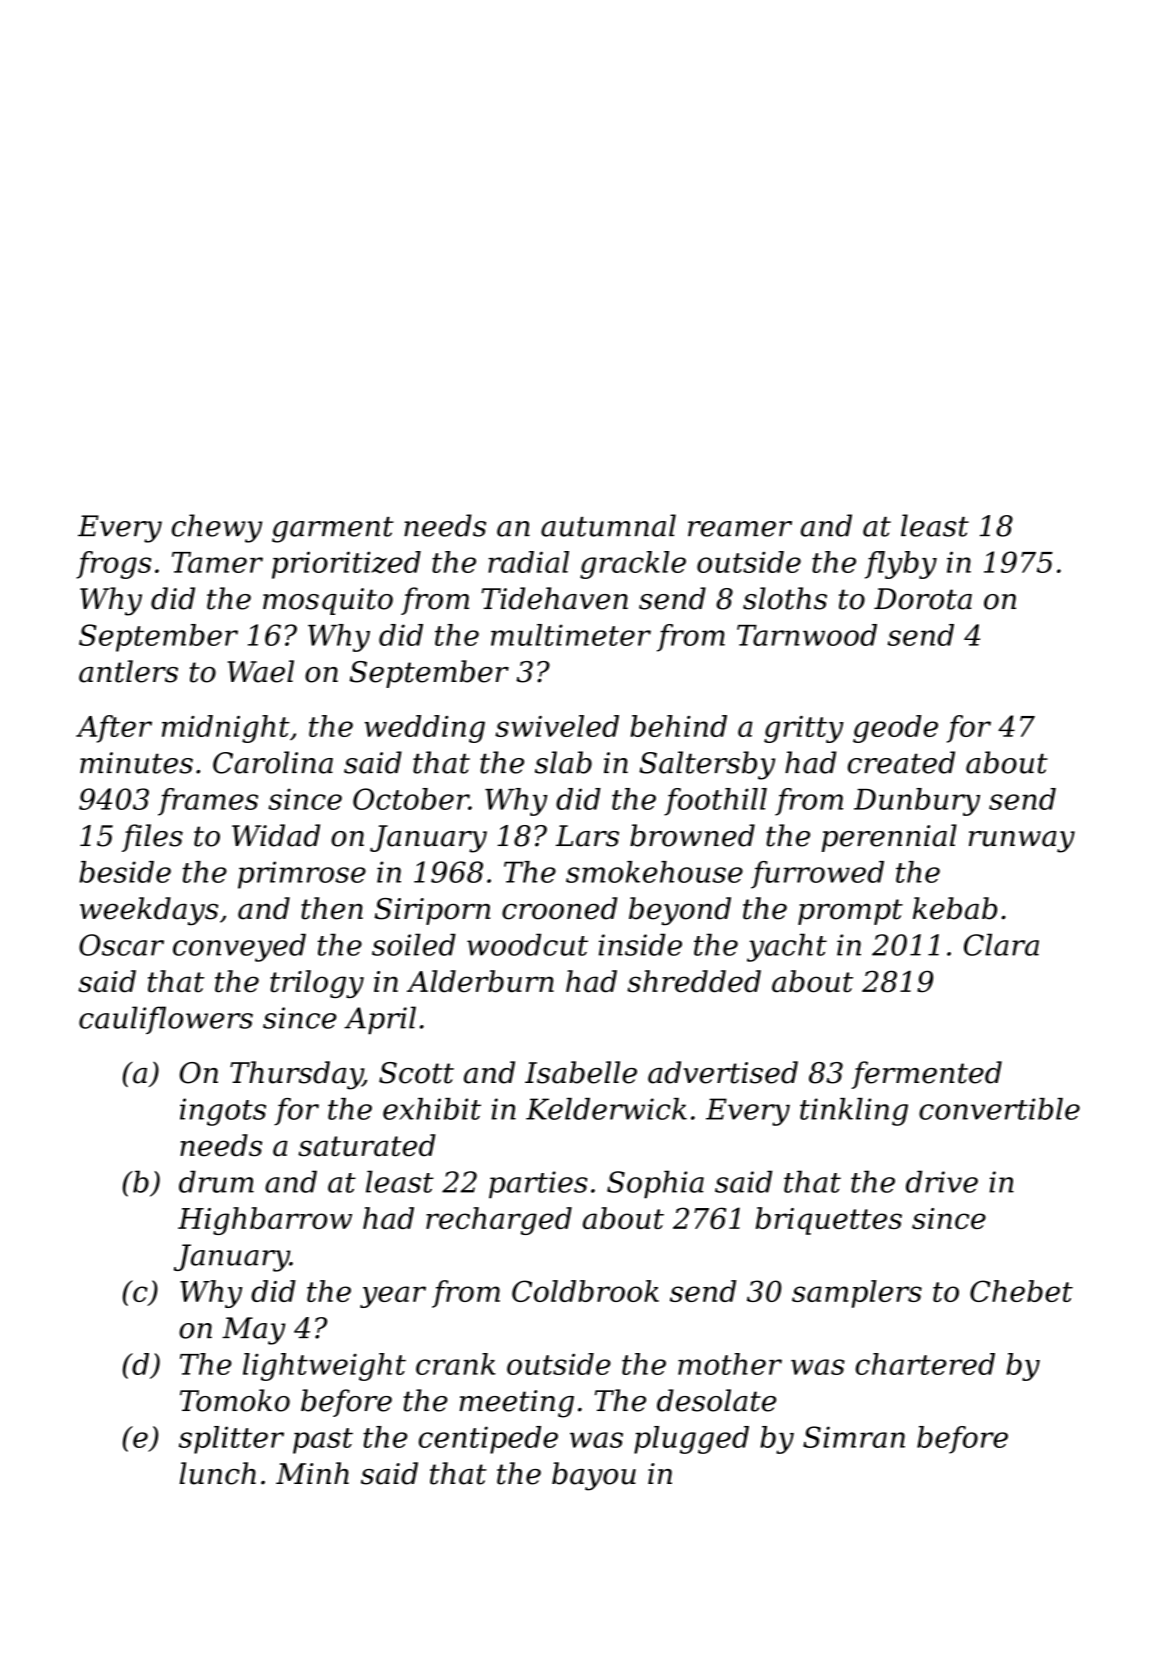 The height and width of the screenshot is (1654, 1165). Describe the element at coordinates (585, 1291) in the screenshot. I see `Coldbrook` at that location.
